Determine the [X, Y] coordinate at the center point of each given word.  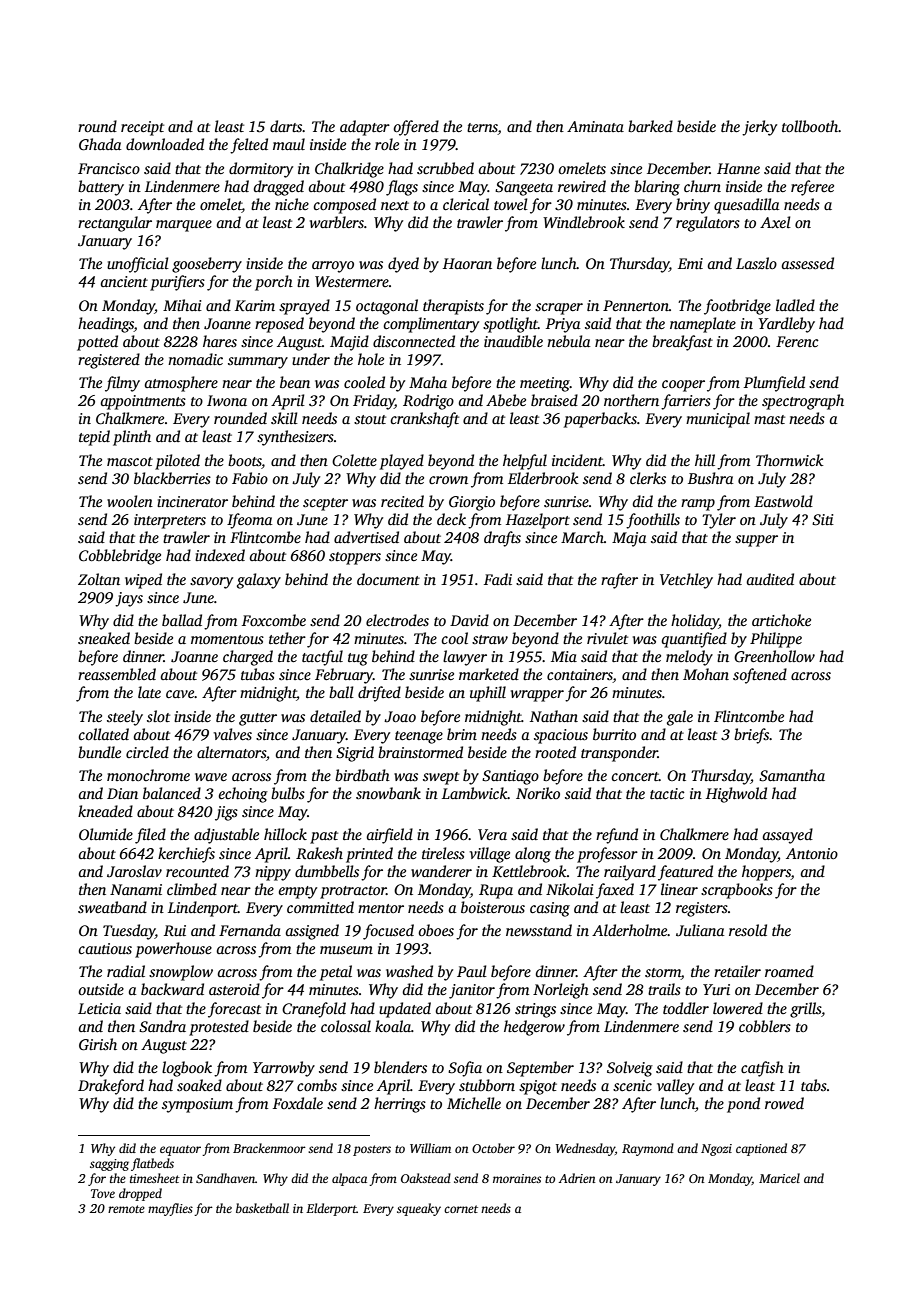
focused [388, 932]
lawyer [465, 658]
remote [126, 1209]
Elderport [331, 1209]
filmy [122, 384]
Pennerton [636, 305]
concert [635, 776]
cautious [105, 948]
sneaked [104, 638]
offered [416, 128]
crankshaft [424, 420]
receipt [142, 128]
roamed [789, 971]
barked [650, 126]
